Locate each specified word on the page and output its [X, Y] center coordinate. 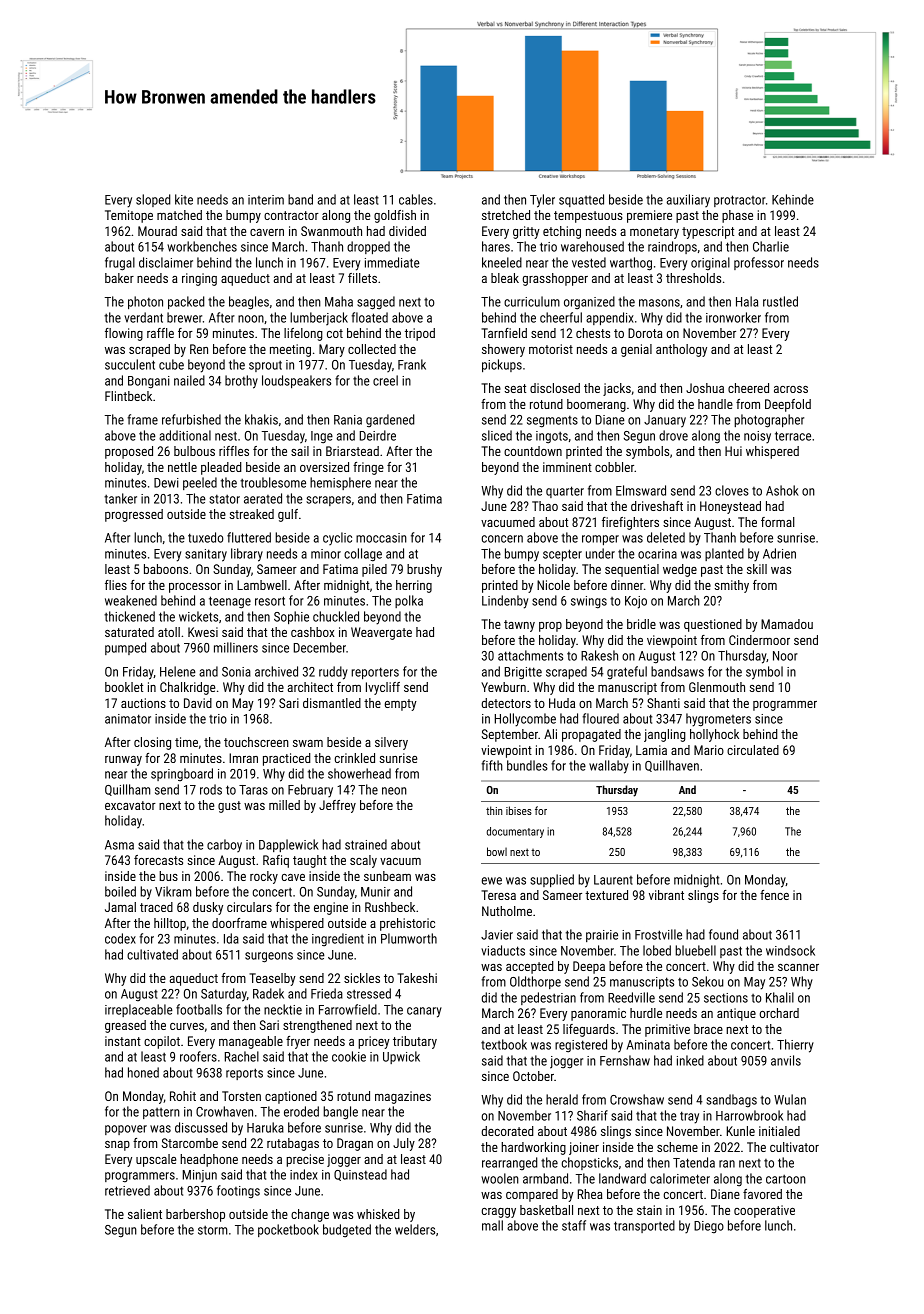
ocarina [657, 554]
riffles [234, 451]
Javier [497, 935]
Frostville [658, 934]
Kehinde [793, 199]
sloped [153, 200]
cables [416, 199]
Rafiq [276, 861]
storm [212, 1230]
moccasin [381, 538]
